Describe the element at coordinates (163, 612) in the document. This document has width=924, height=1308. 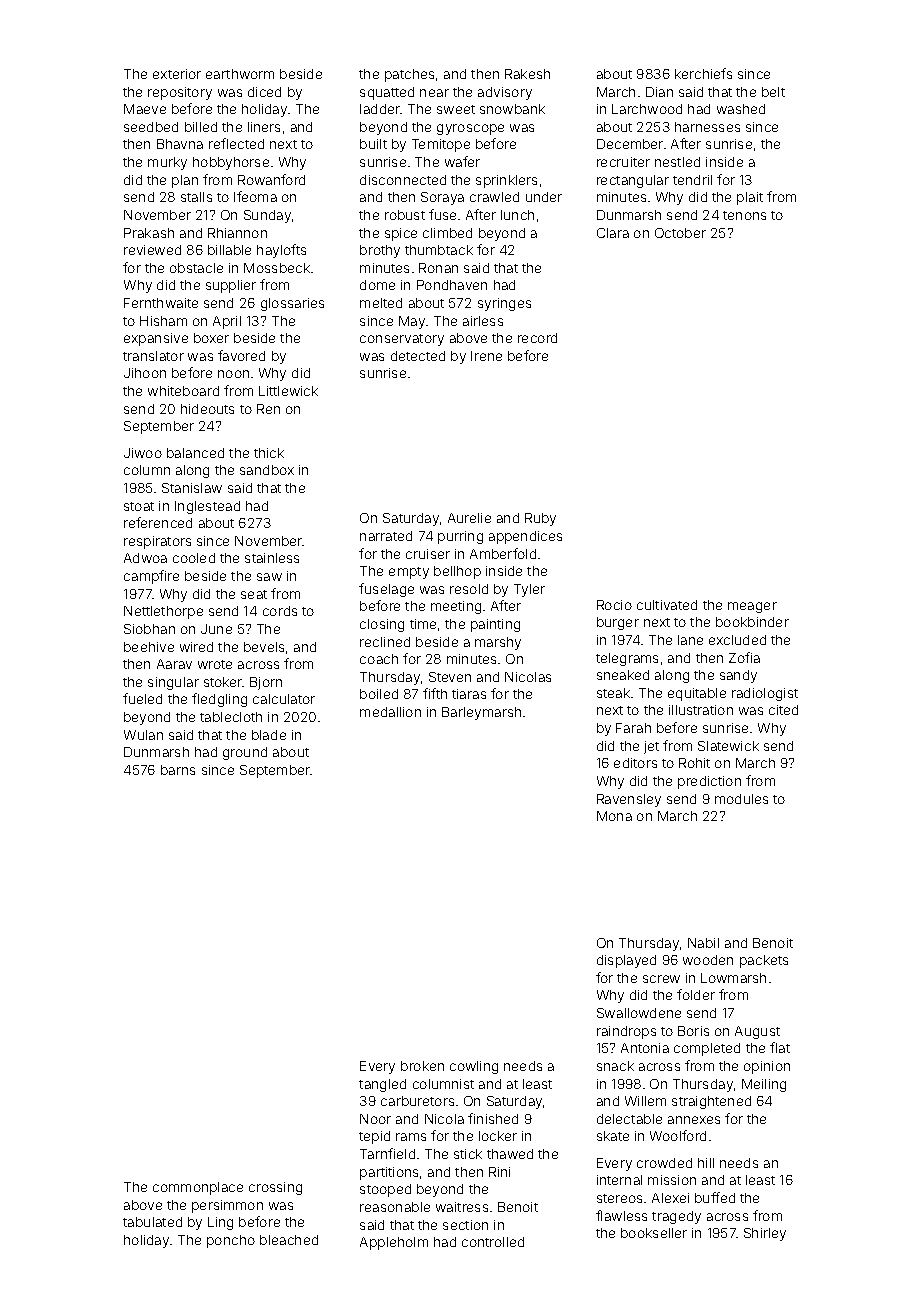
I see `Nettlethorpe` at that location.
